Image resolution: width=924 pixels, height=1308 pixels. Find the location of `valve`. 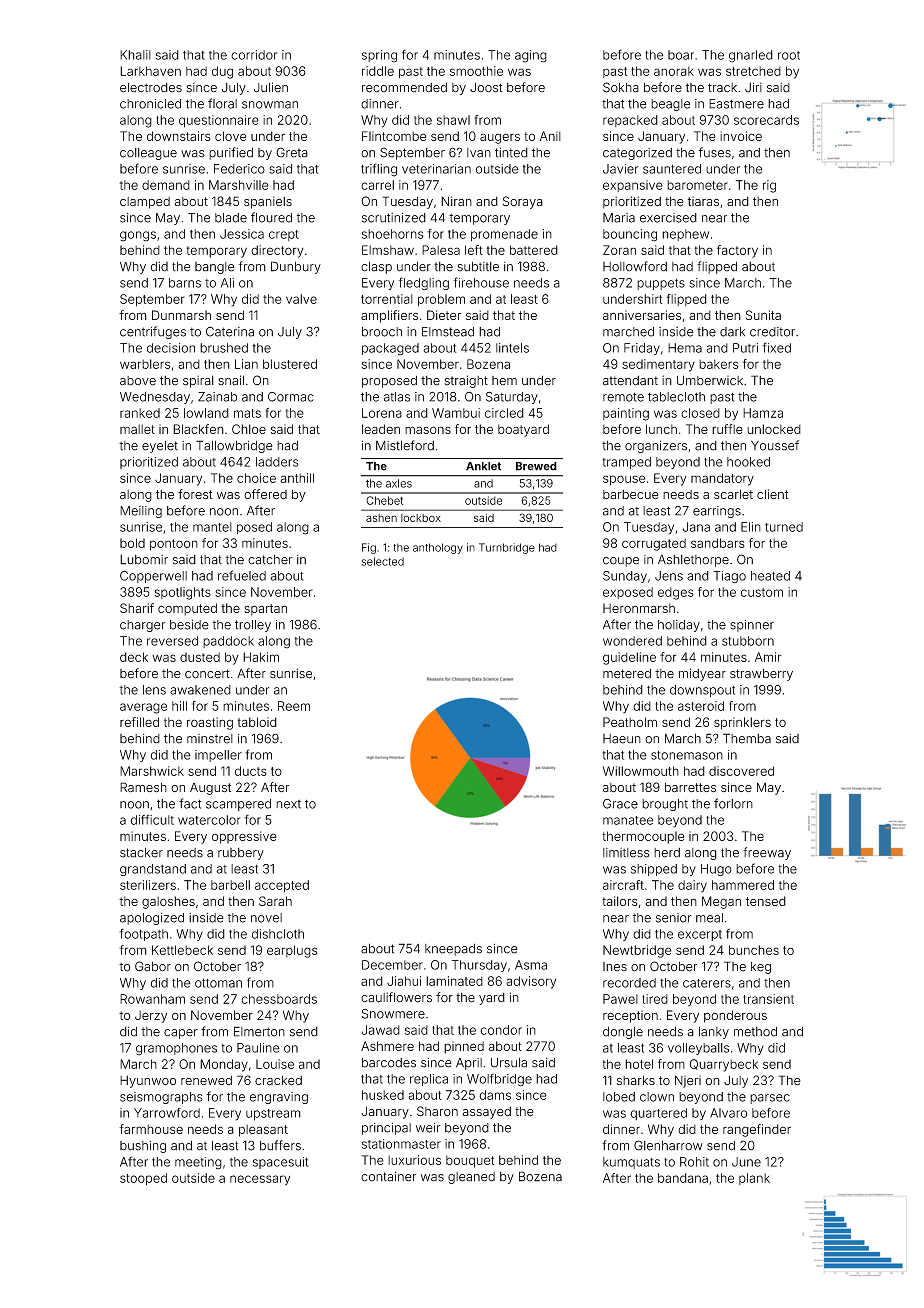

valve is located at coordinates (301, 299).
